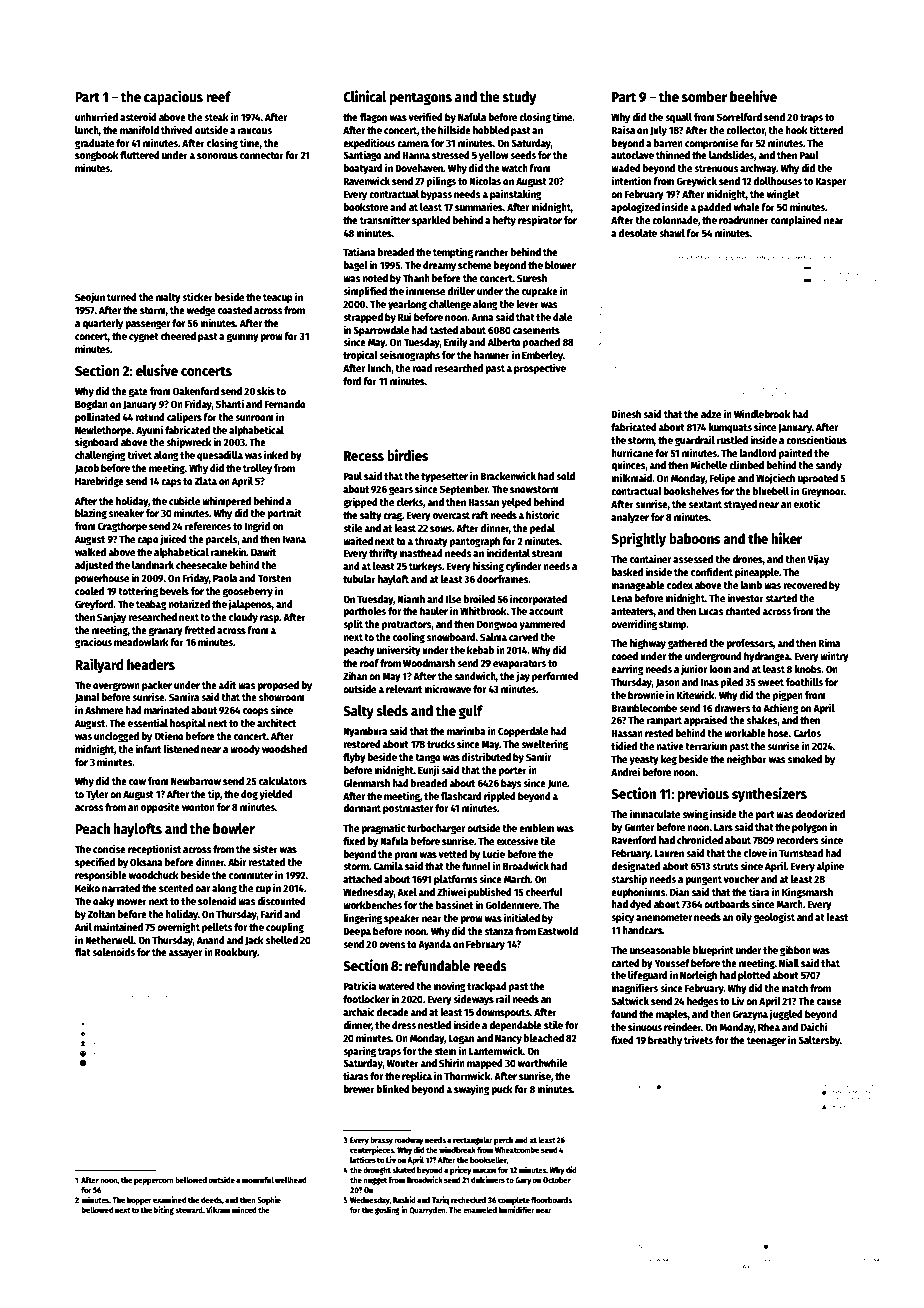  I want to click on tittered, so click(826, 129).
